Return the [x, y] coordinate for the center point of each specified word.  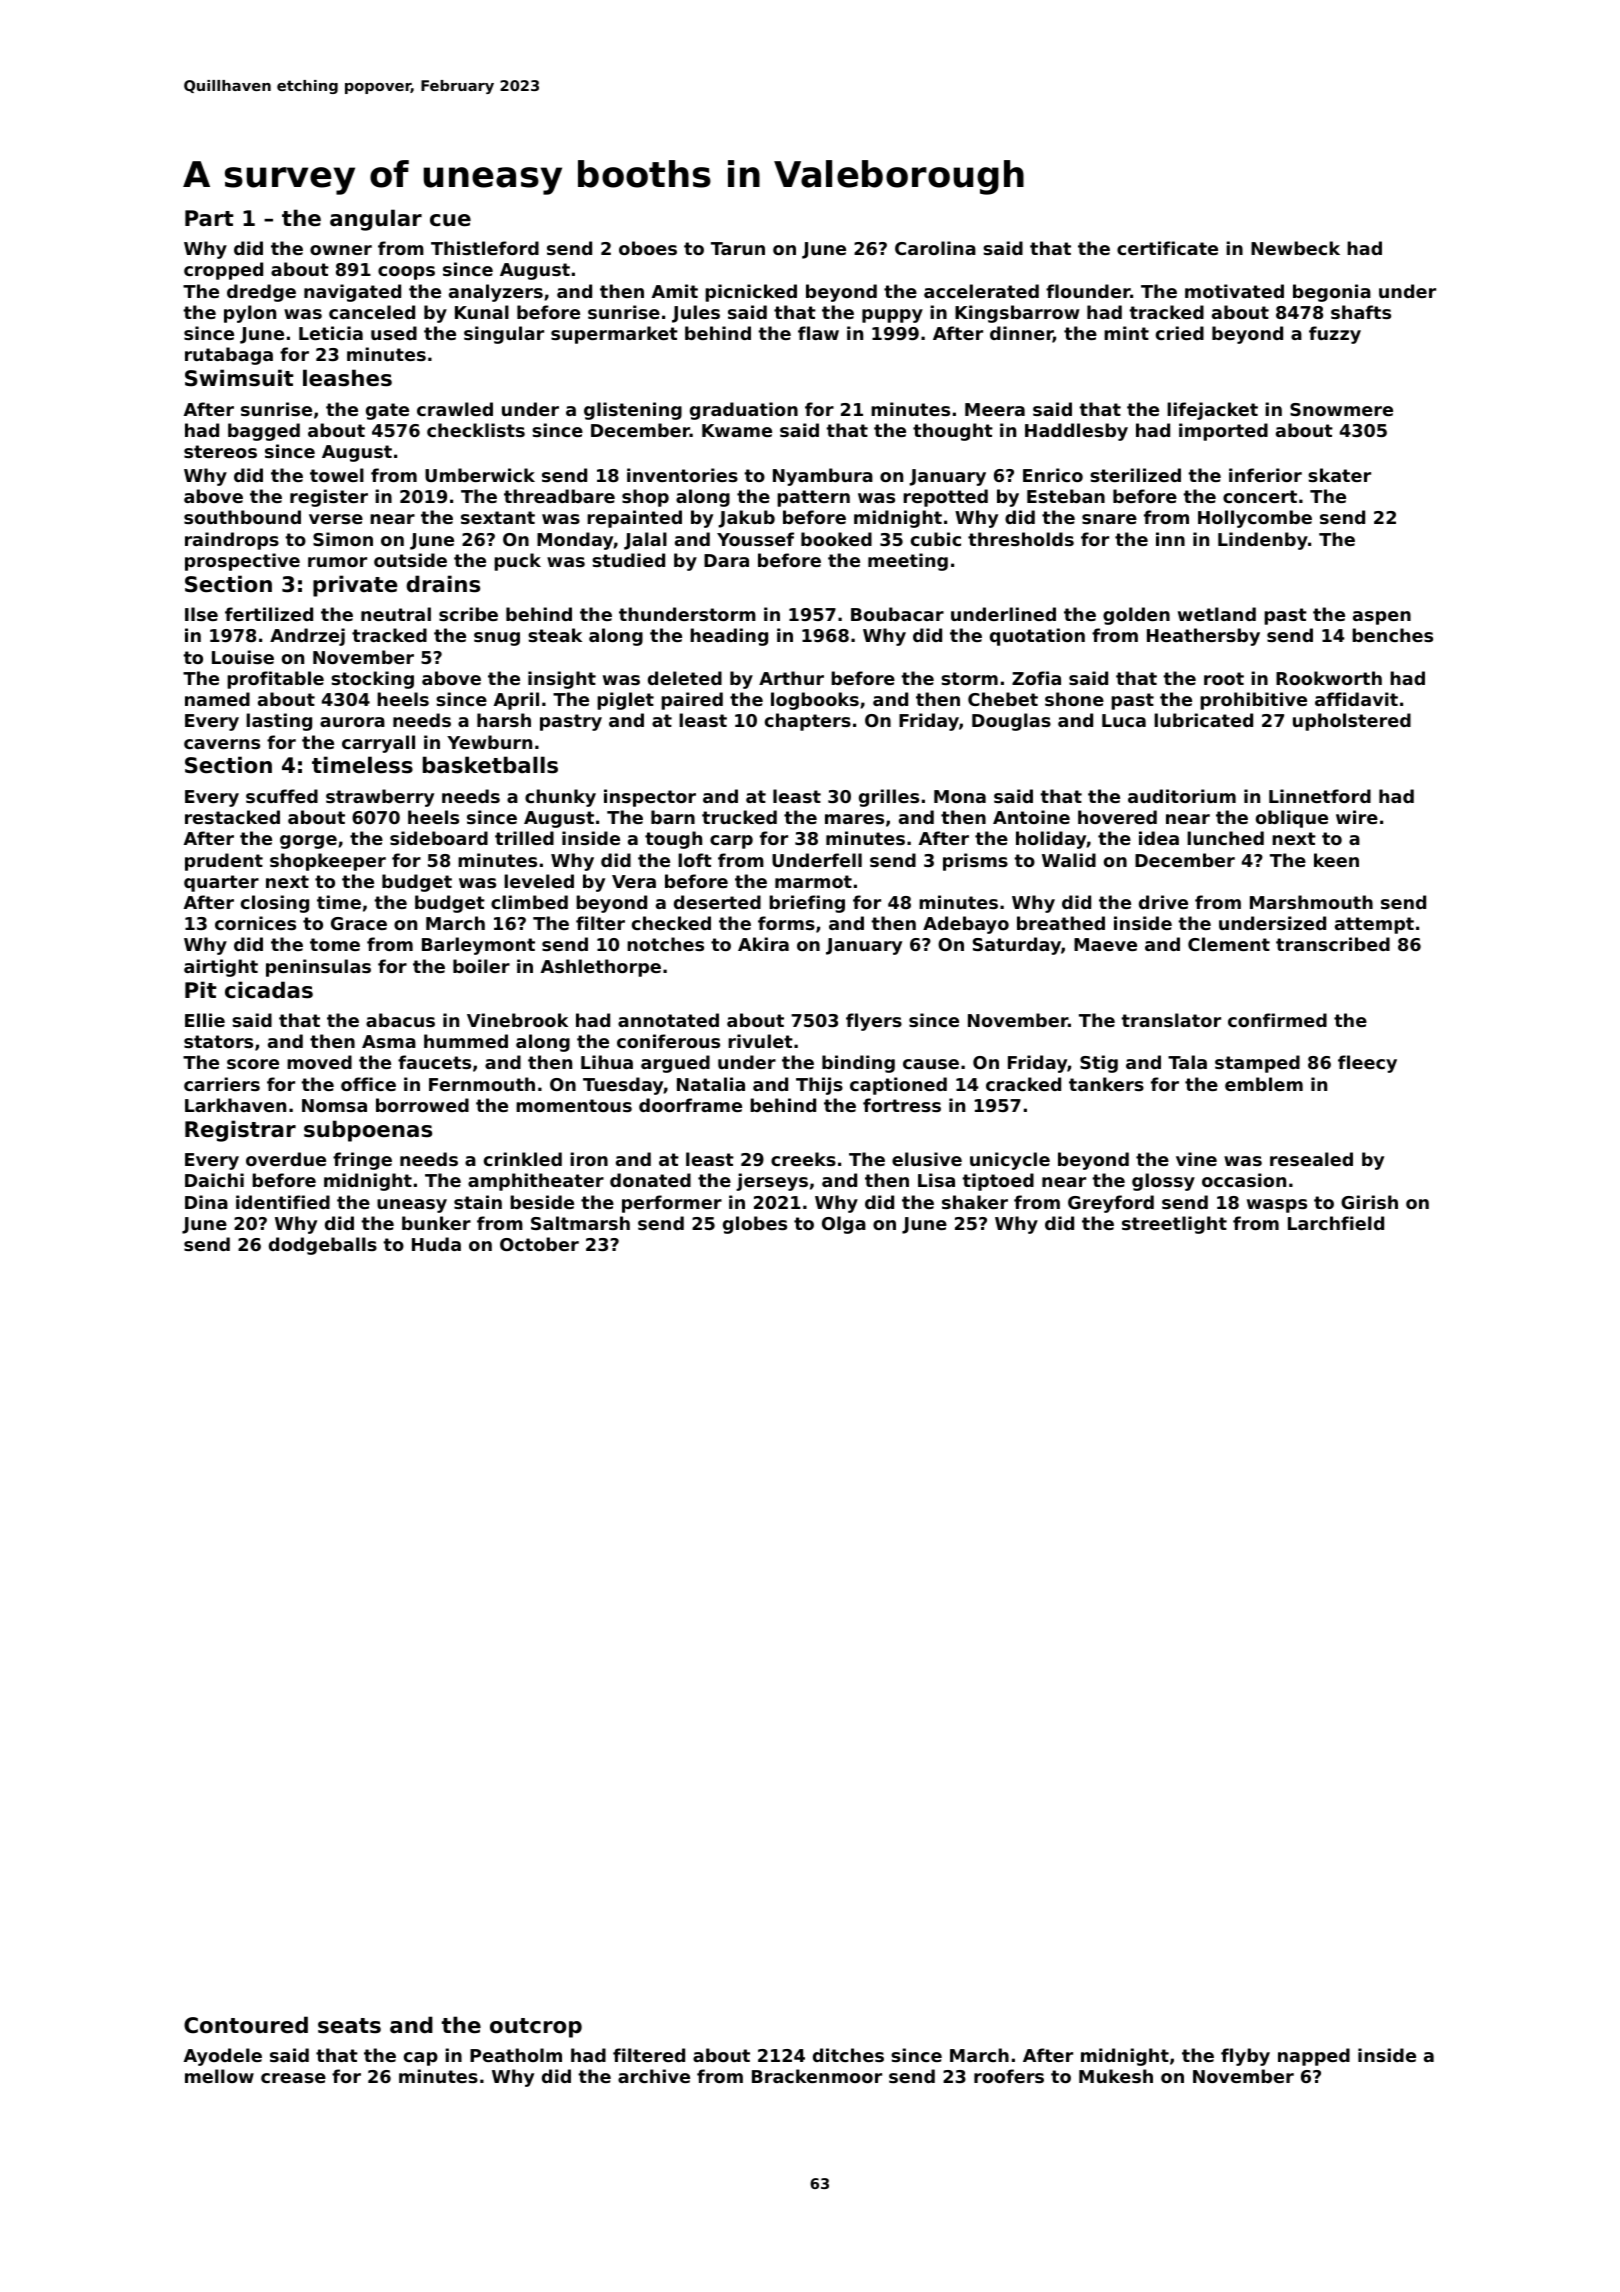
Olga [844, 1225]
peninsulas [318, 968]
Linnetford [1320, 796]
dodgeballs [323, 1246]
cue [450, 220]
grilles [889, 798]
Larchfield [1336, 1223]
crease [293, 2078]
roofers [1009, 2076]
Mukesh [1116, 2076]
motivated [1234, 291]
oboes [648, 248]
